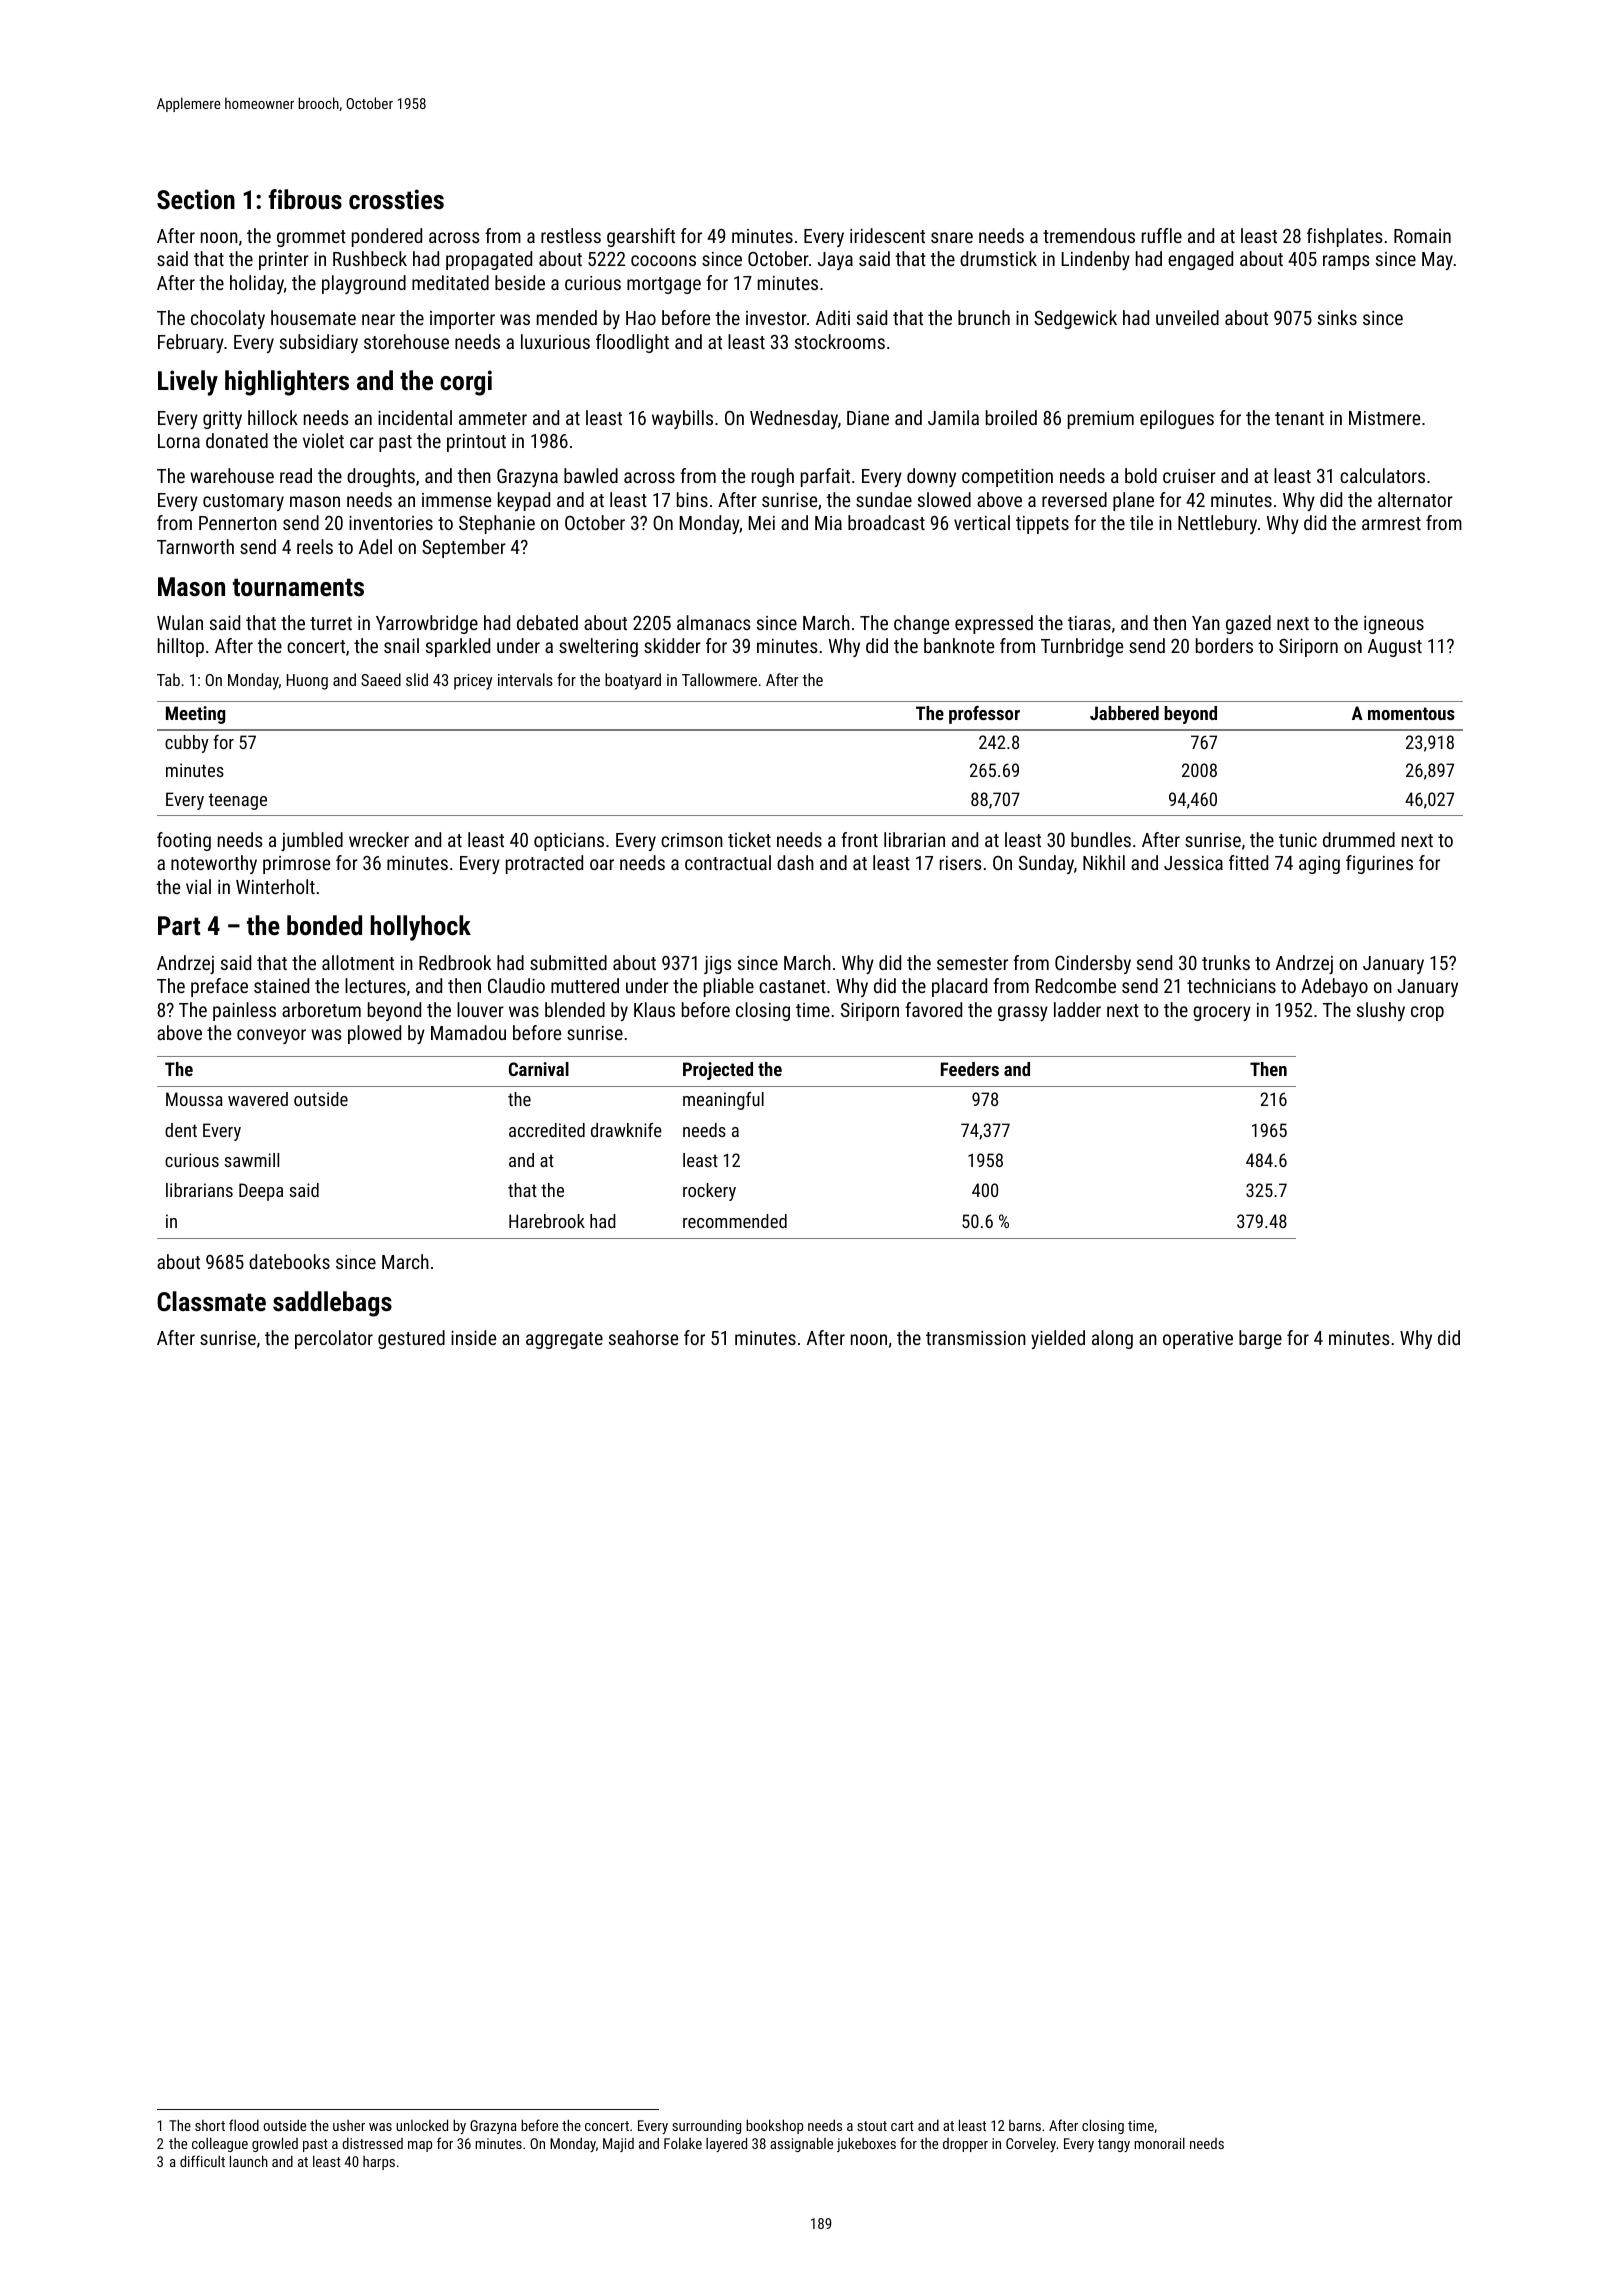  I want to click on usher, so click(349, 2125).
